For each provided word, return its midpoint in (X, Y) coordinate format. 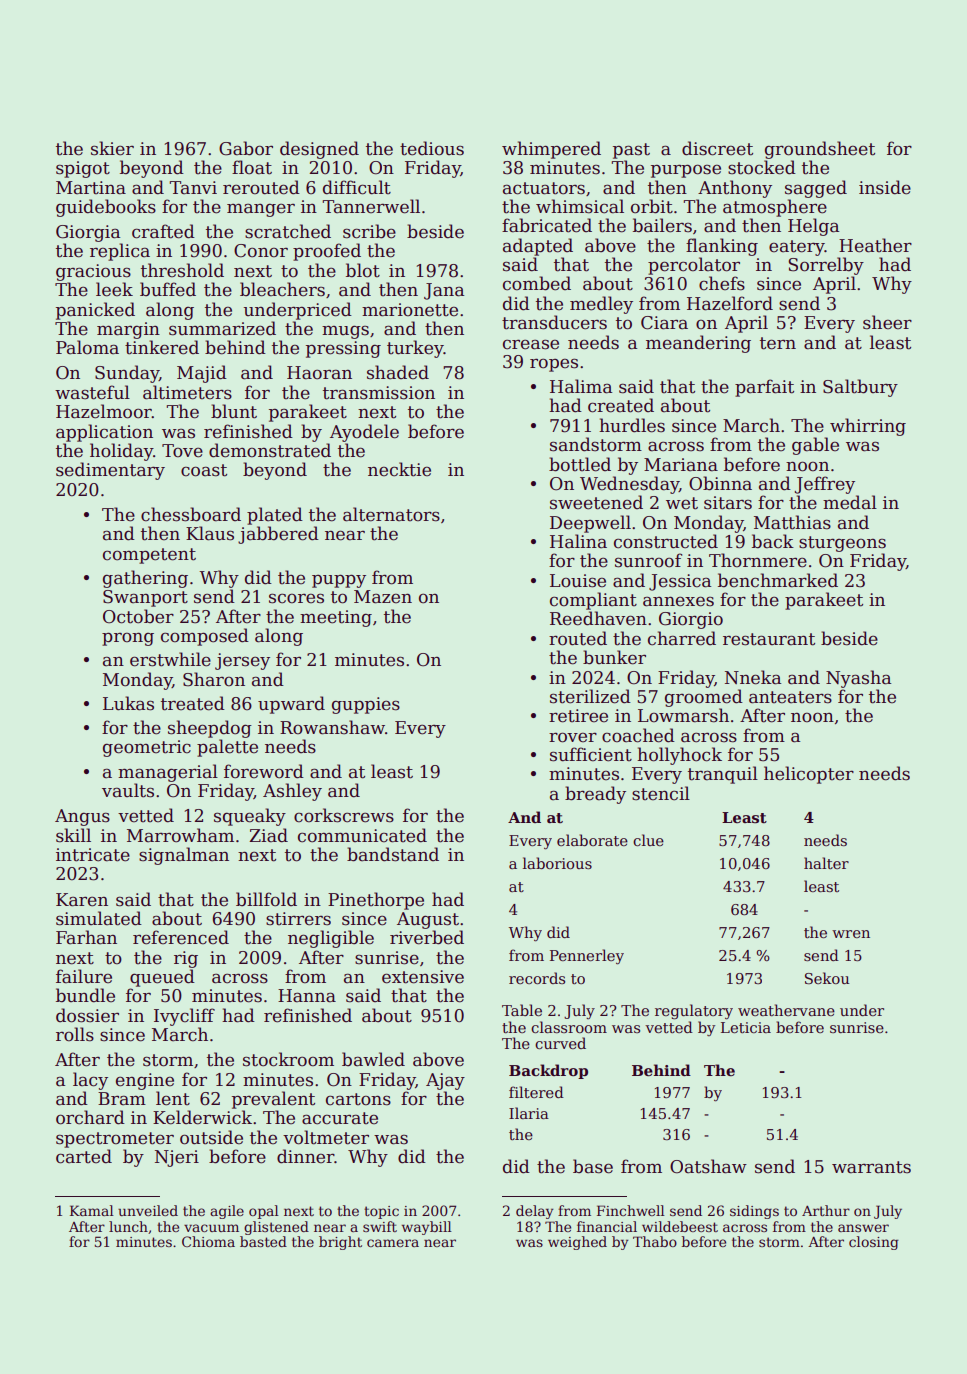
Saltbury (860, 388)
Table (522, 1010)
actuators (544, 188)
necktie (399, 469)
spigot (83, 169)
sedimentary (110, 471)
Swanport (145, 598)
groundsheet (820, 150)
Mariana (681, 465)
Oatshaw (708, 1166)
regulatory (694, 1012)
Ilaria (529, 1113)
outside (211, 1137)
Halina (578, 541)
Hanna (307, 996)
